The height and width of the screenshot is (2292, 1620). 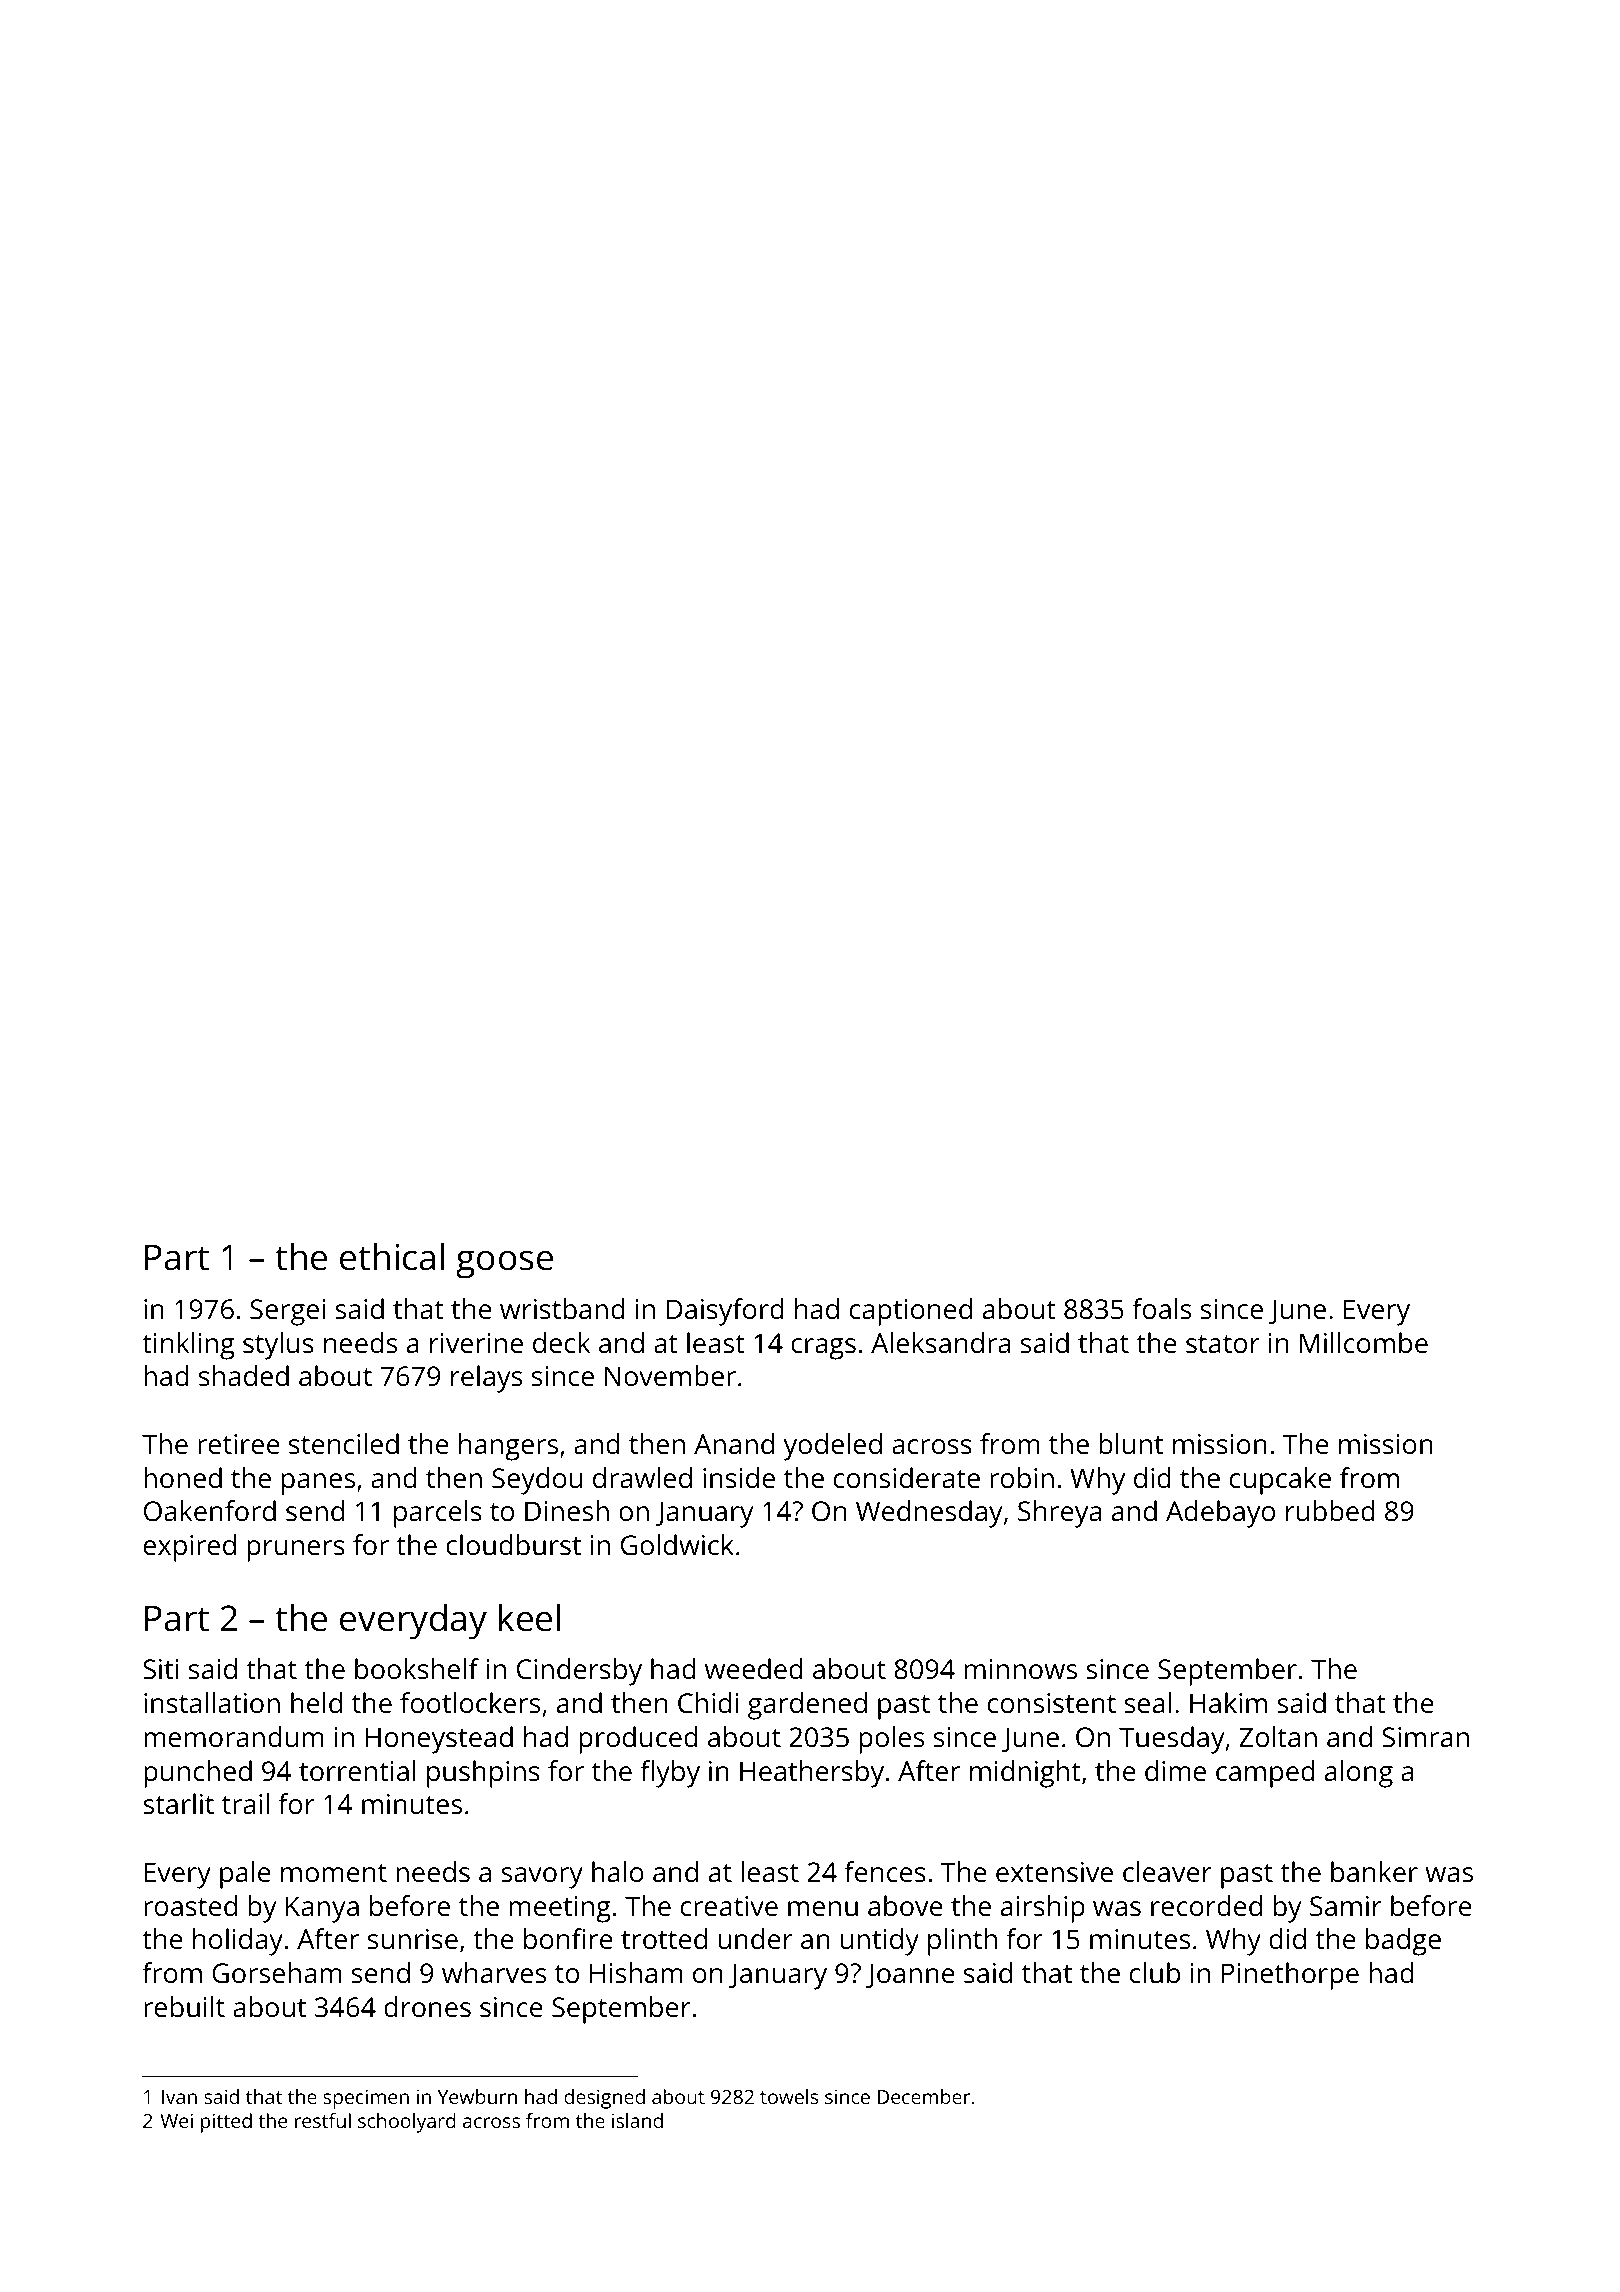 What do you see at coordinates (962, 1942) in the screenshot?
I see `plinth` at bounding box center [962, 1942].
